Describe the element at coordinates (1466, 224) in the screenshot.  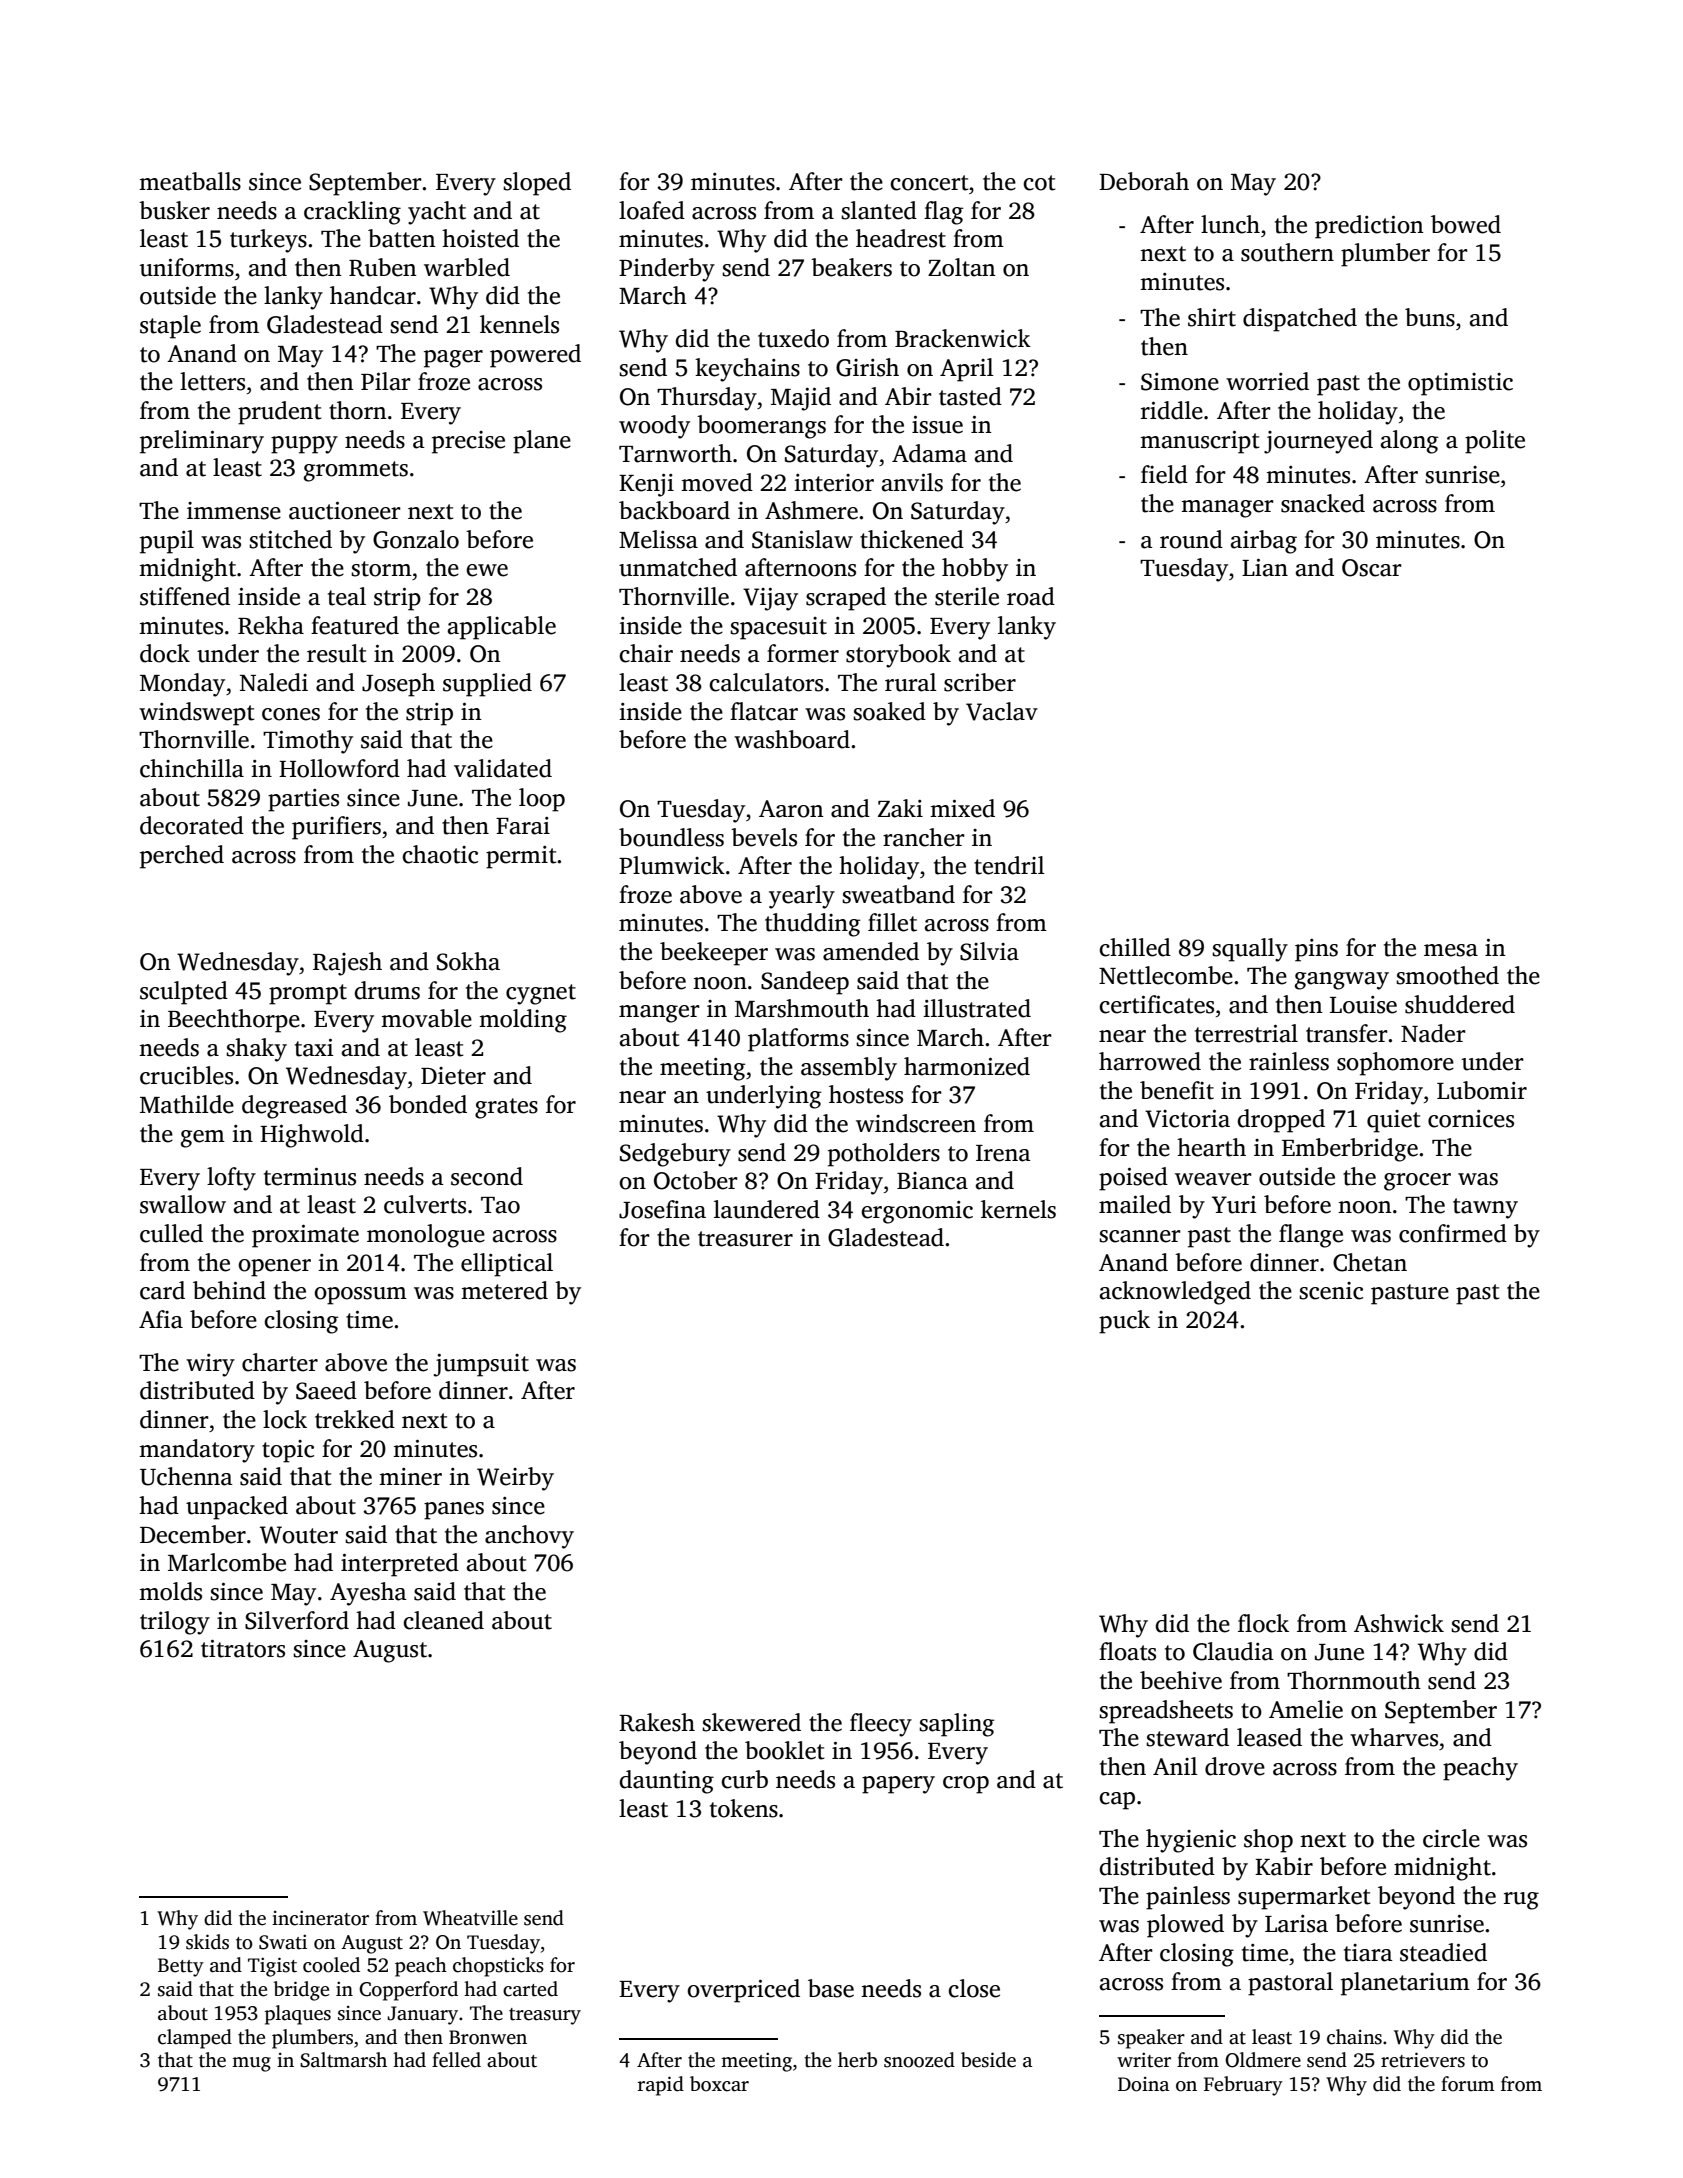
I see `bowed` at that location.
